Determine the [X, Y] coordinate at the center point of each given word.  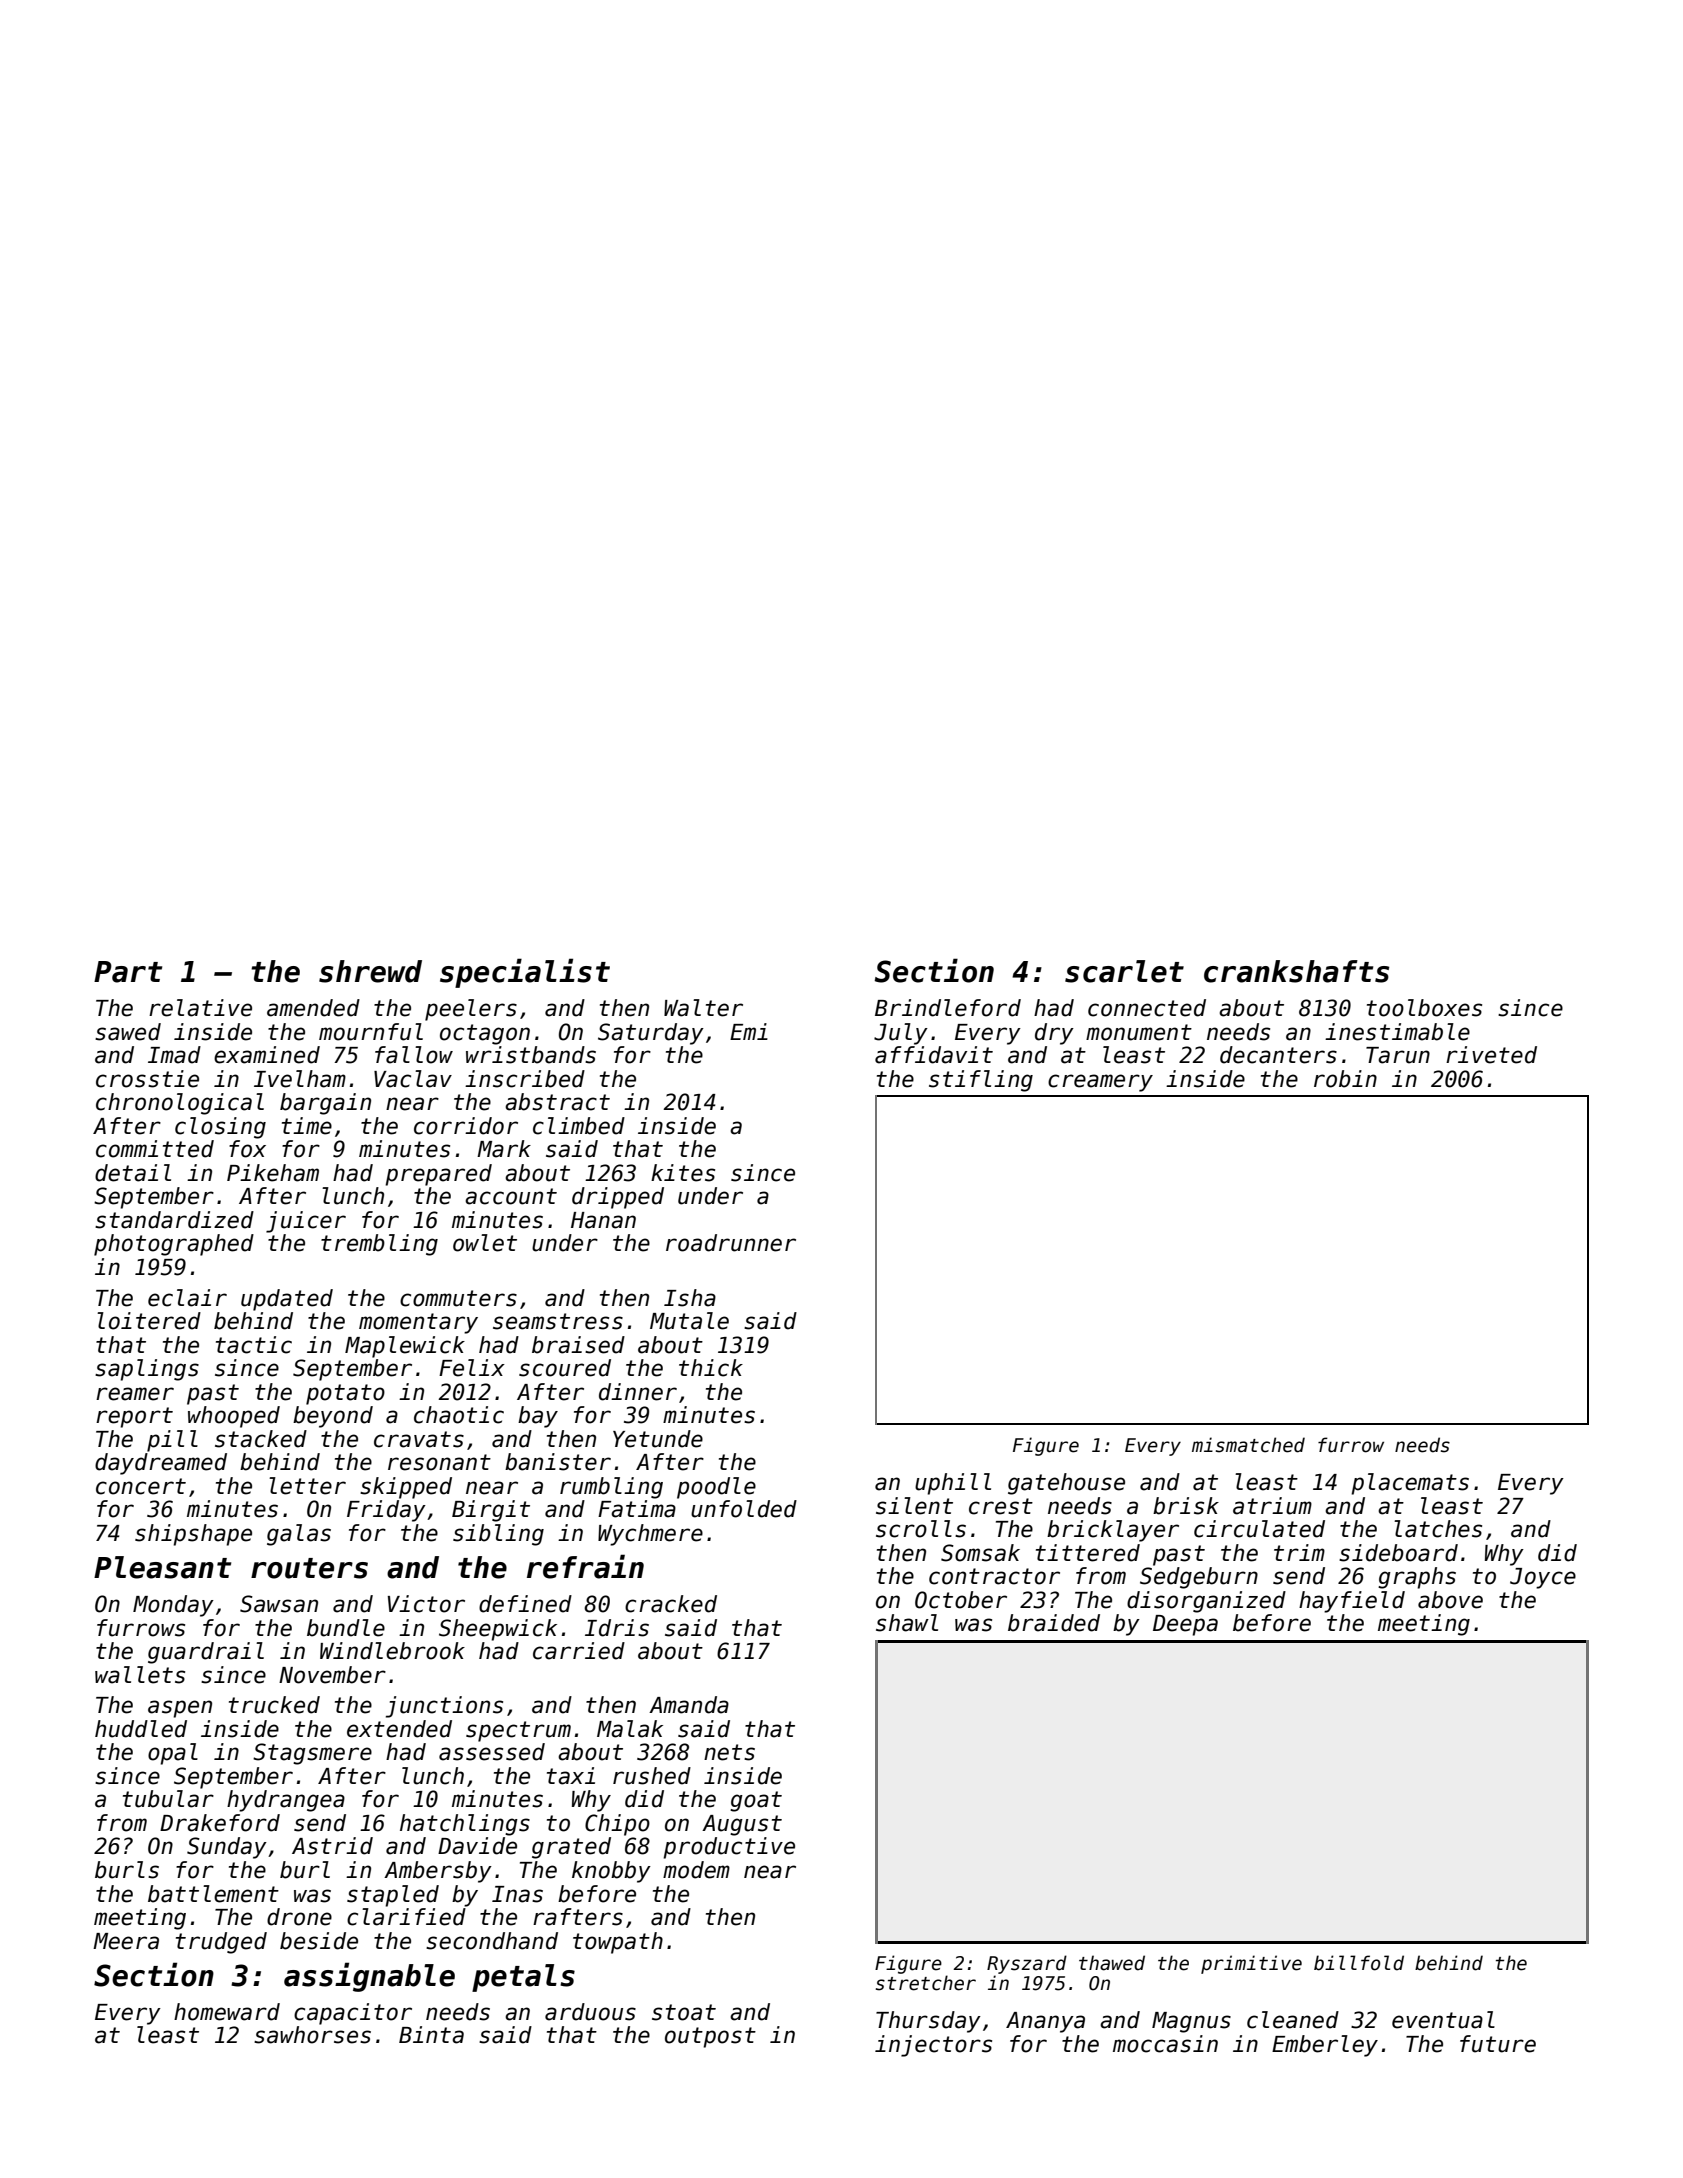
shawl [907, 1623]
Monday [173, 1606]
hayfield [1352, 1602]
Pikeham [273, 1173]
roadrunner [731, 1243]
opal [173, 1754]
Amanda [689, 1705]
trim [1299, 1552]
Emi [749, 1031]
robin [1345, 1079]
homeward [227, 2012]
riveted [1491, 1055]
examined [267, 1055]
